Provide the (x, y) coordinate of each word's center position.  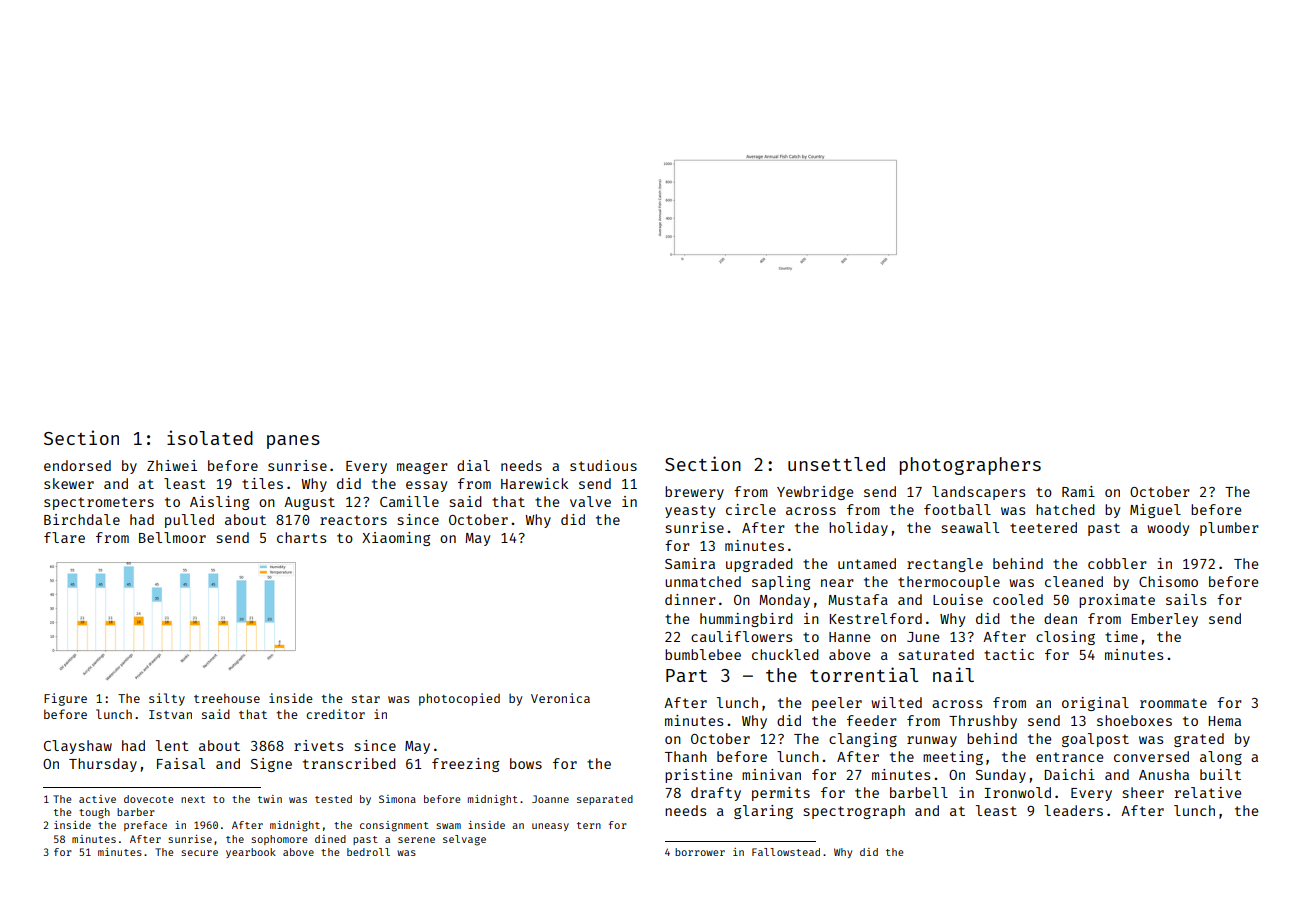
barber (136, 812)
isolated (210, 437)
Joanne (550, 799)
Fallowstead (786, 852)
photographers (970, 466)
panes (293, 442)
